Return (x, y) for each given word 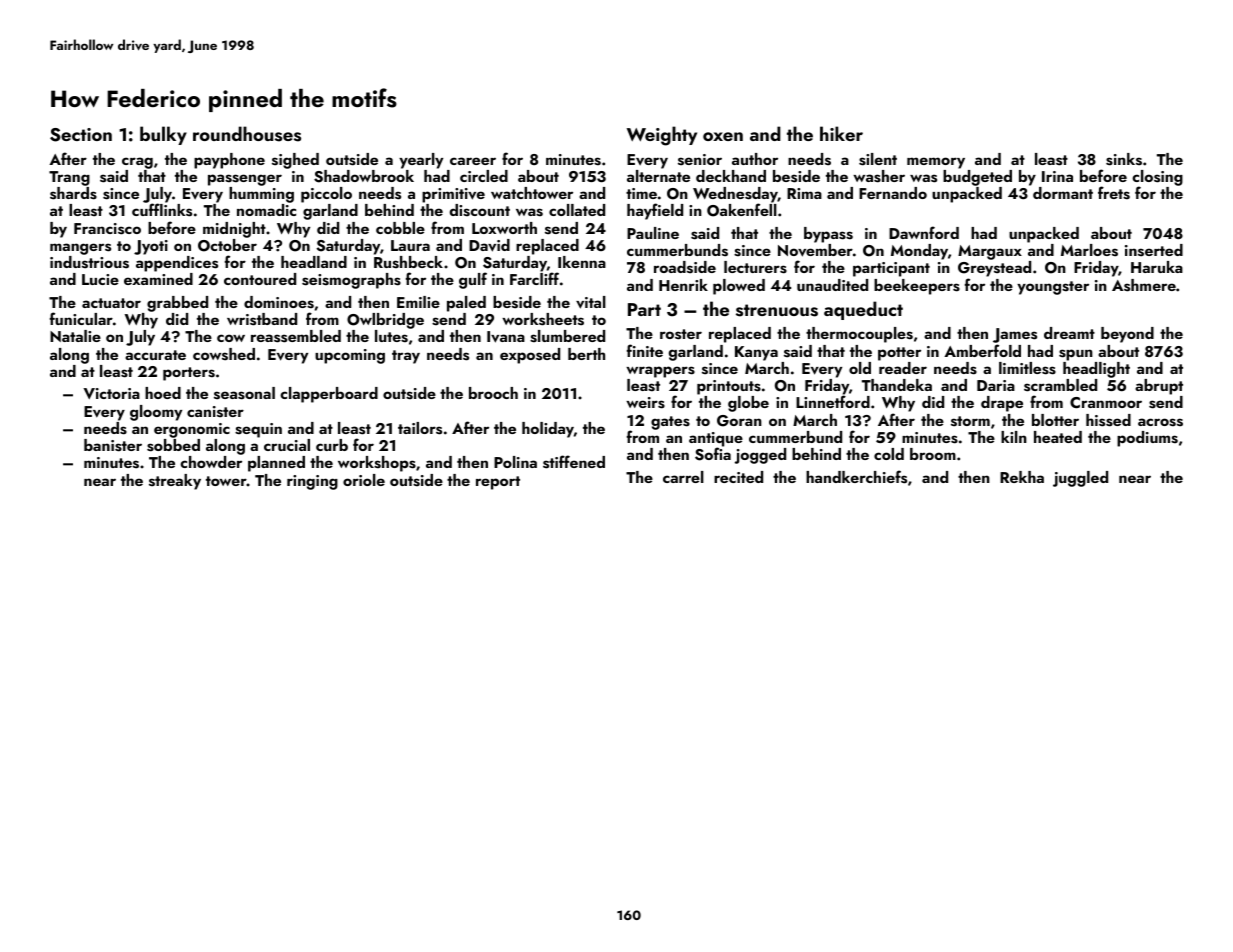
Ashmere (1144, 285)
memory (936, 163)
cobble (400, 228)
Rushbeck (408, 262)
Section (81, 135)
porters (189, 374)
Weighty (662, 136)
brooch (493, 393)
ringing (312, 482)
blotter (1055, 420)
